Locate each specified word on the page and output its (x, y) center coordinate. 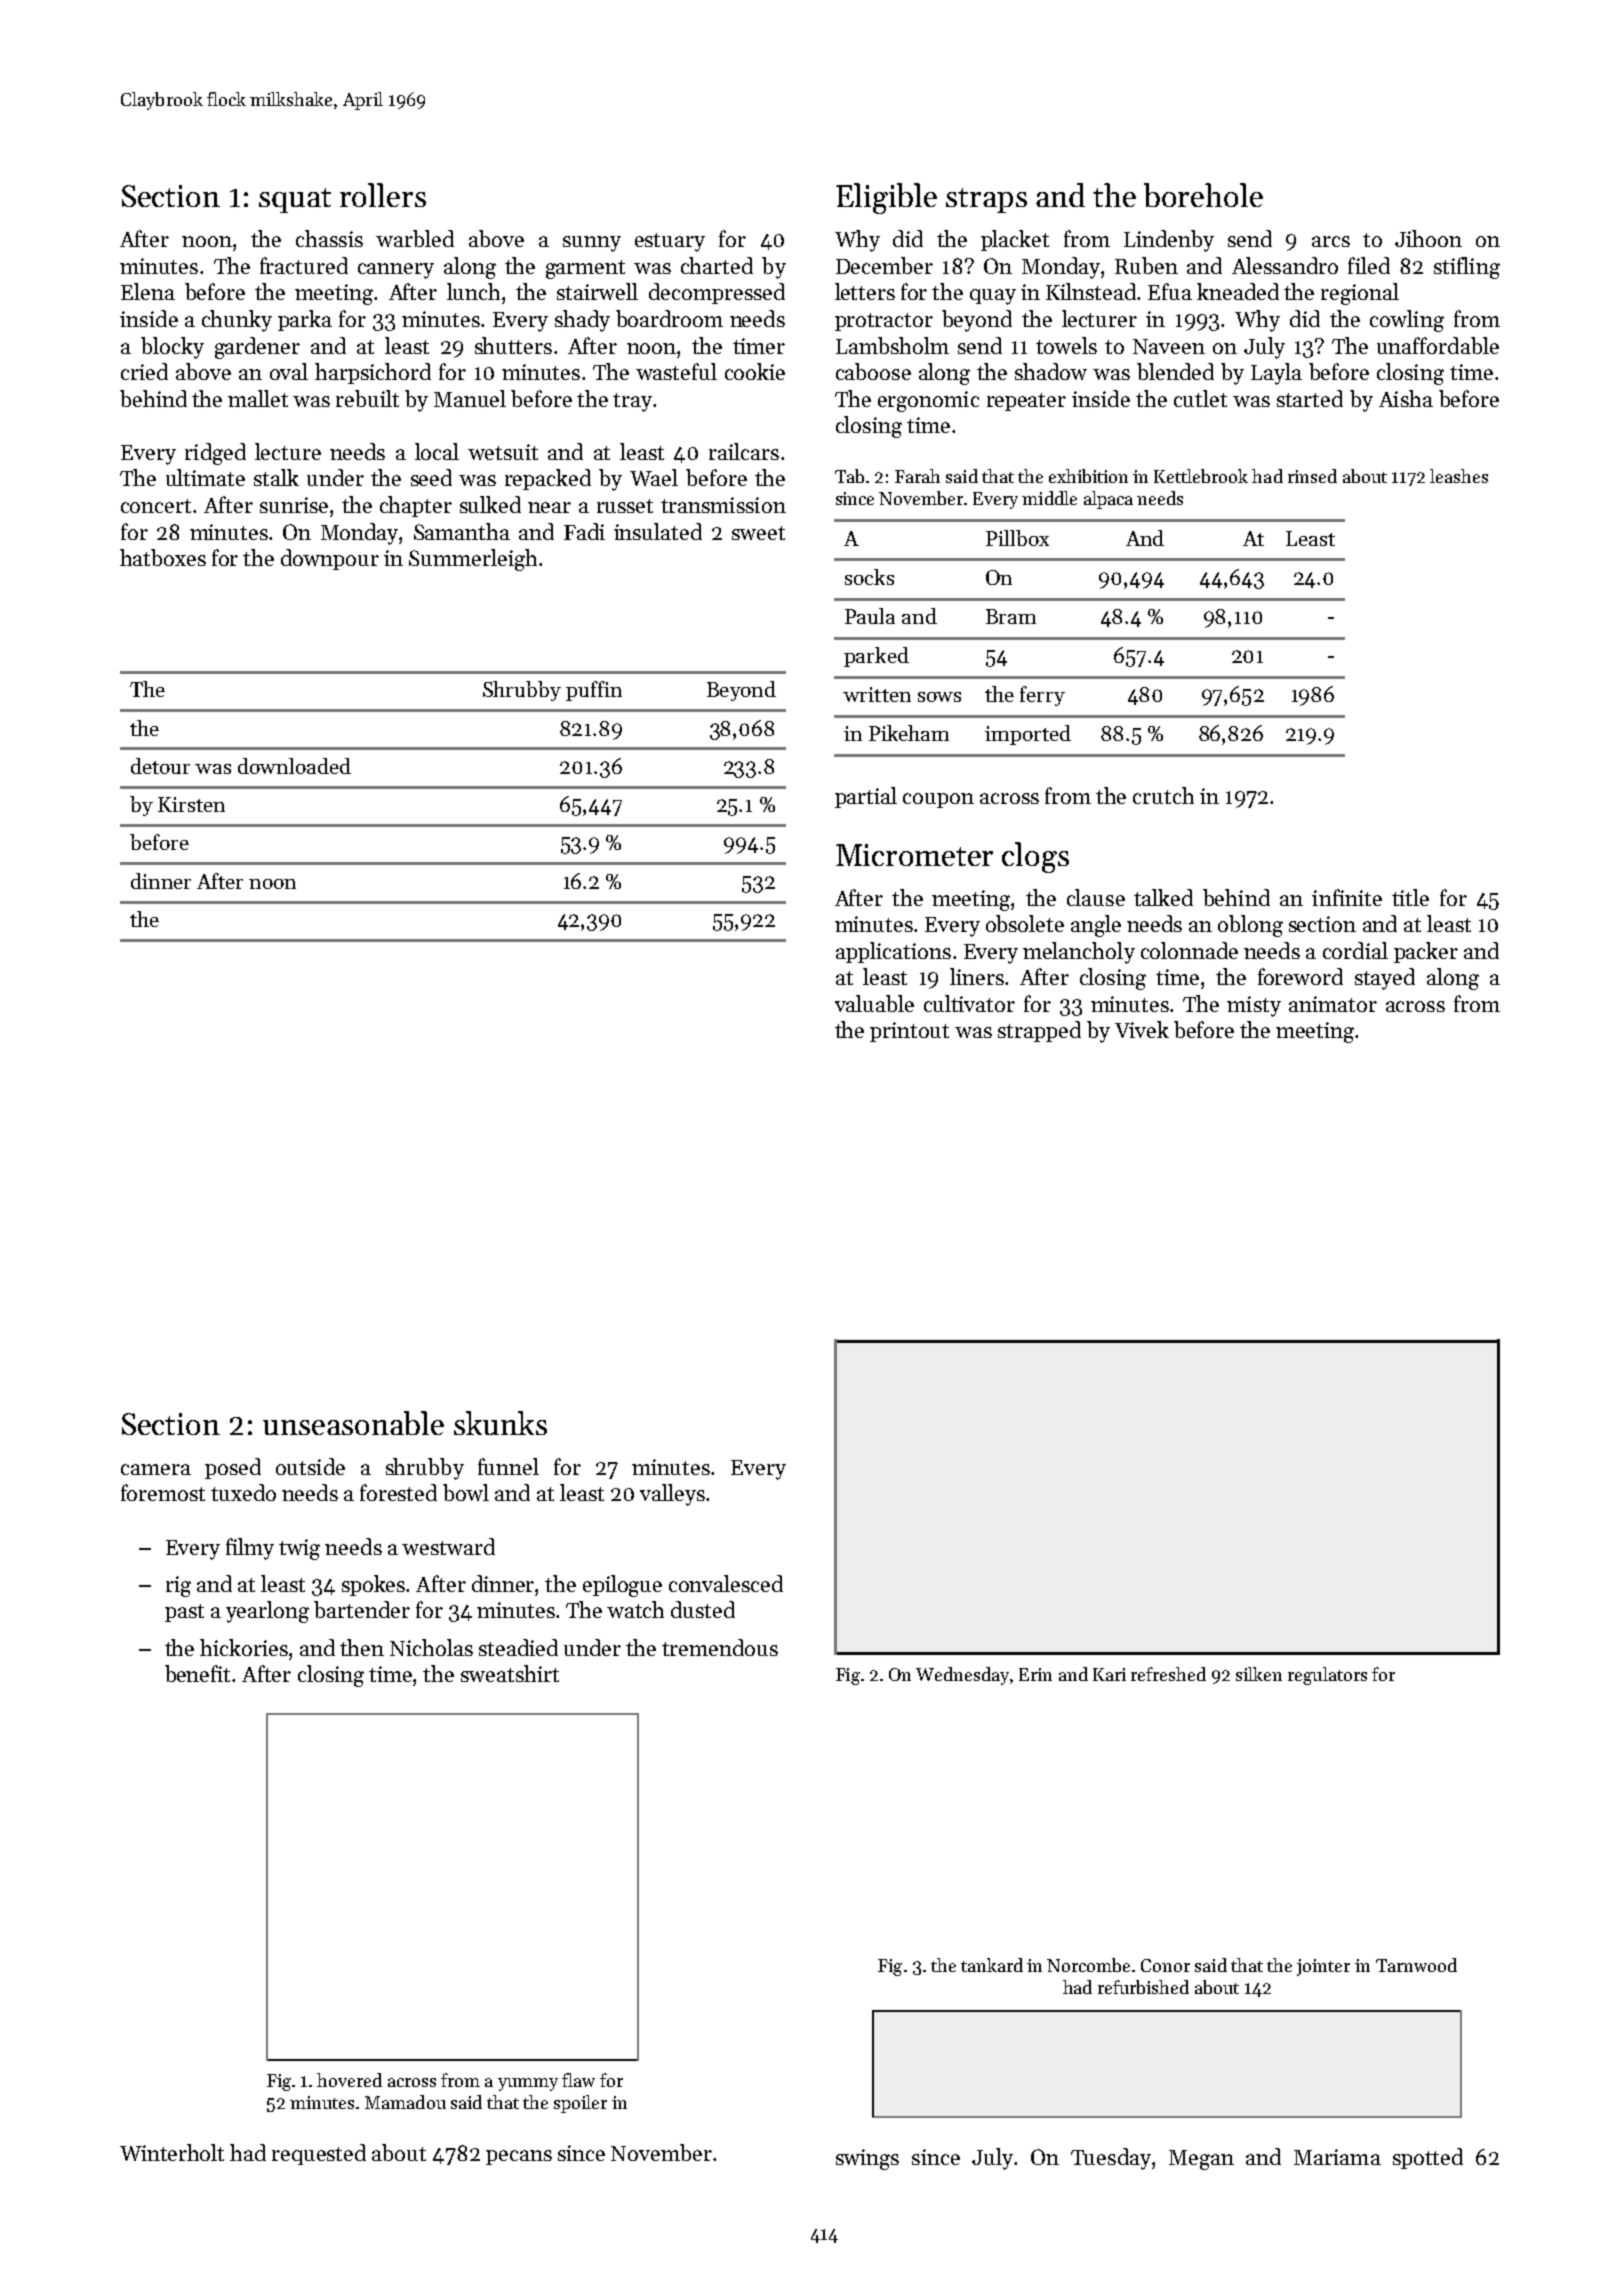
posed (233, 1468)
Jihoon (1428, 238)
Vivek (1142, 1029)
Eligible (886, 198)
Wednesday (962, 1676)
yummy (528, 2084)
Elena (148, 291)
